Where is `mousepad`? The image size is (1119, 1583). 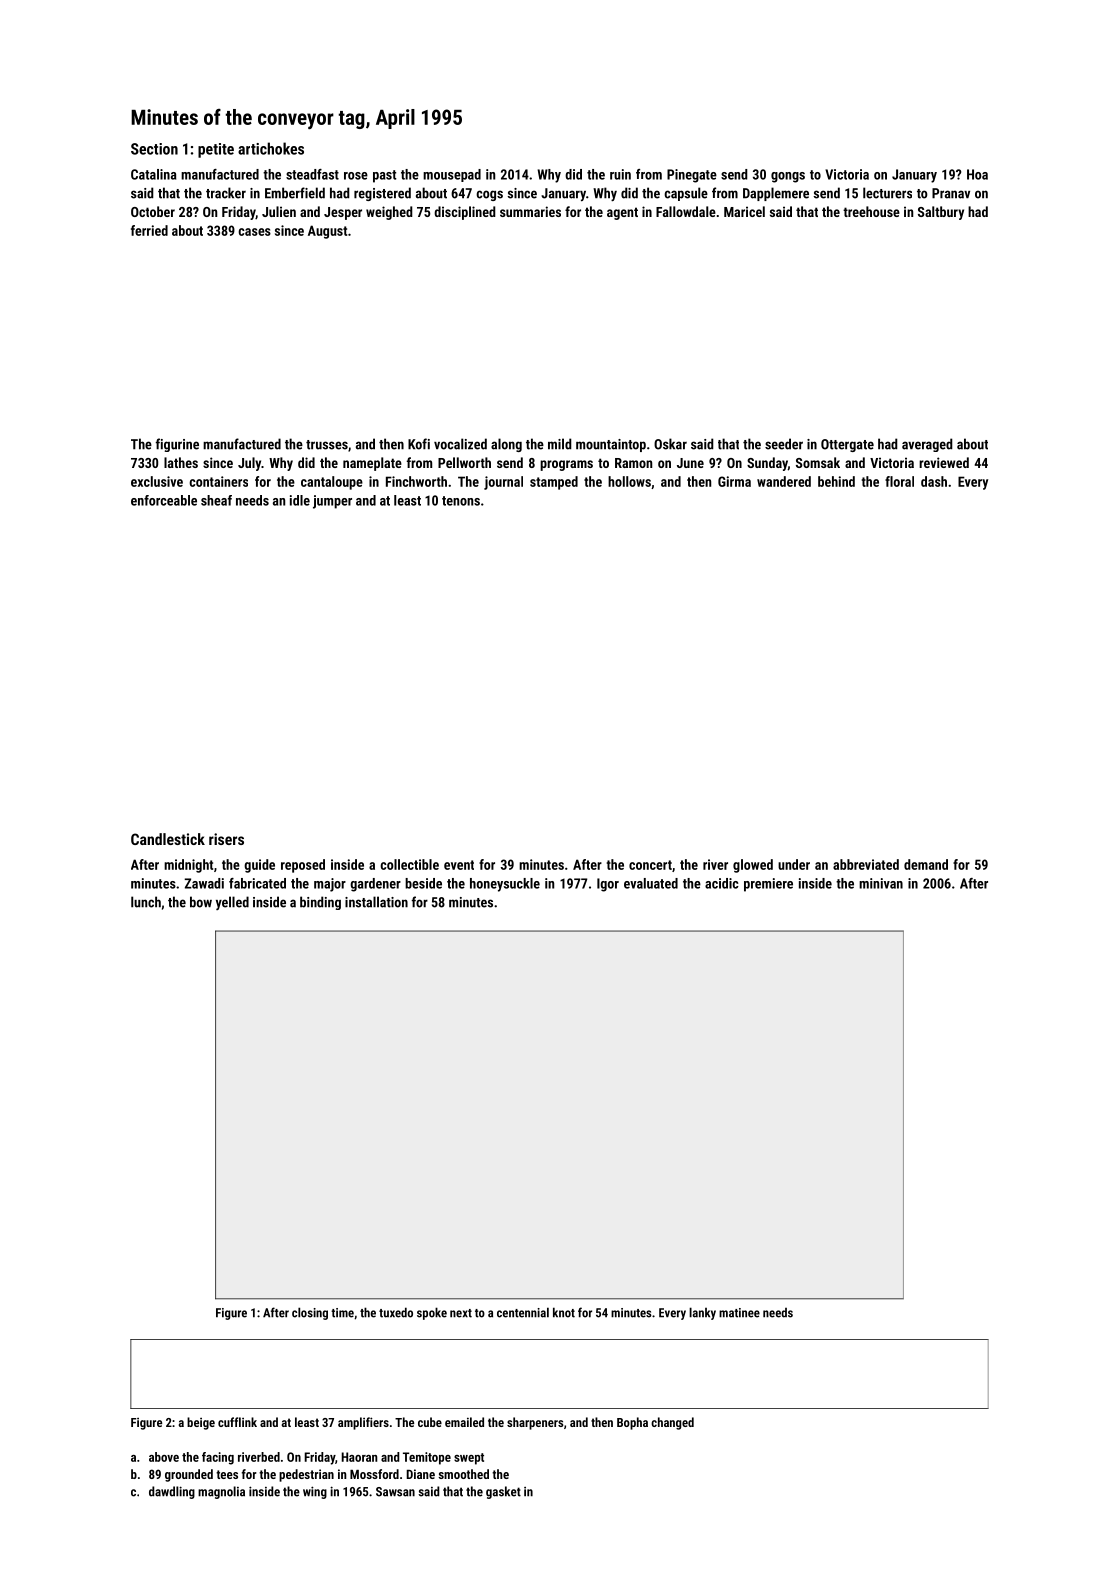
mousepad is located at coordinates (452, 175).
